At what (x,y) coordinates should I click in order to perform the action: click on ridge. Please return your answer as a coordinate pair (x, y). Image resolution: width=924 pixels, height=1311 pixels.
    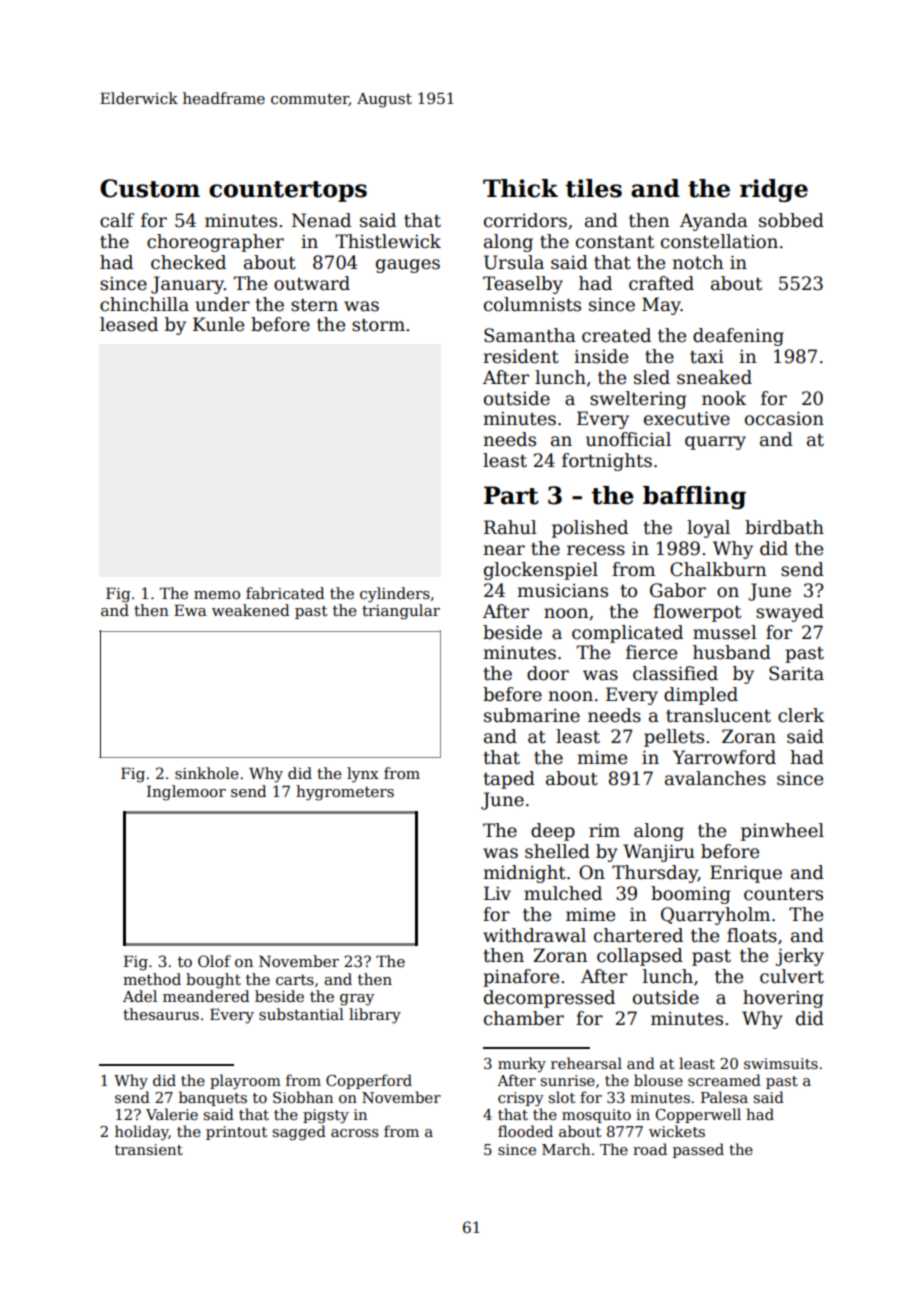
    Looking at the image, I should click on (774, 190).
